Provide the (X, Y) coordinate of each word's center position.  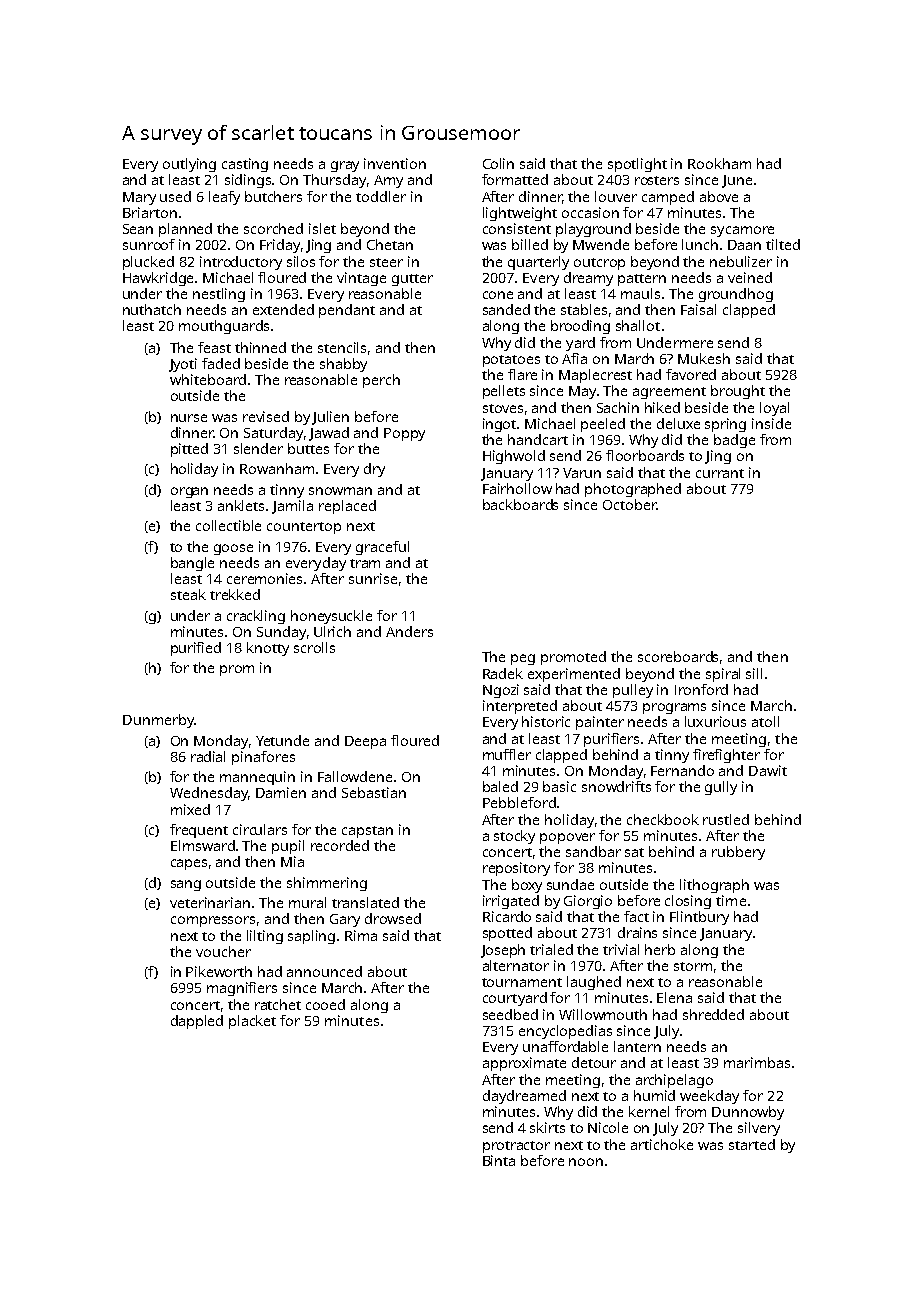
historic (546, 721)
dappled (197, 1022)
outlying (189, 165)
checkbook (663, 819)
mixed (190, 809)
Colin (498, 163)
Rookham (719, 163)
